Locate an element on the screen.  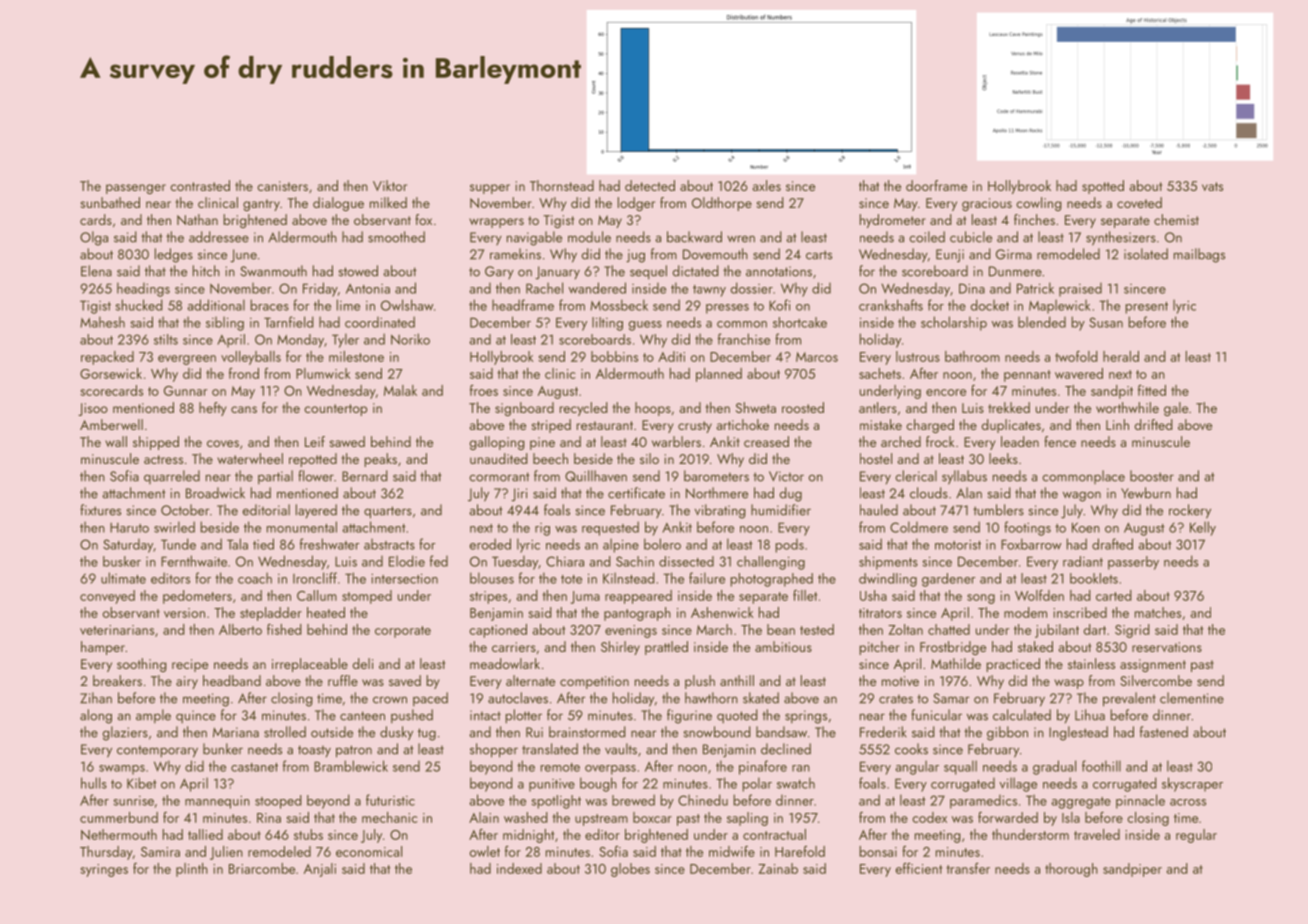
plinth is located at coordinates (192, 870).
